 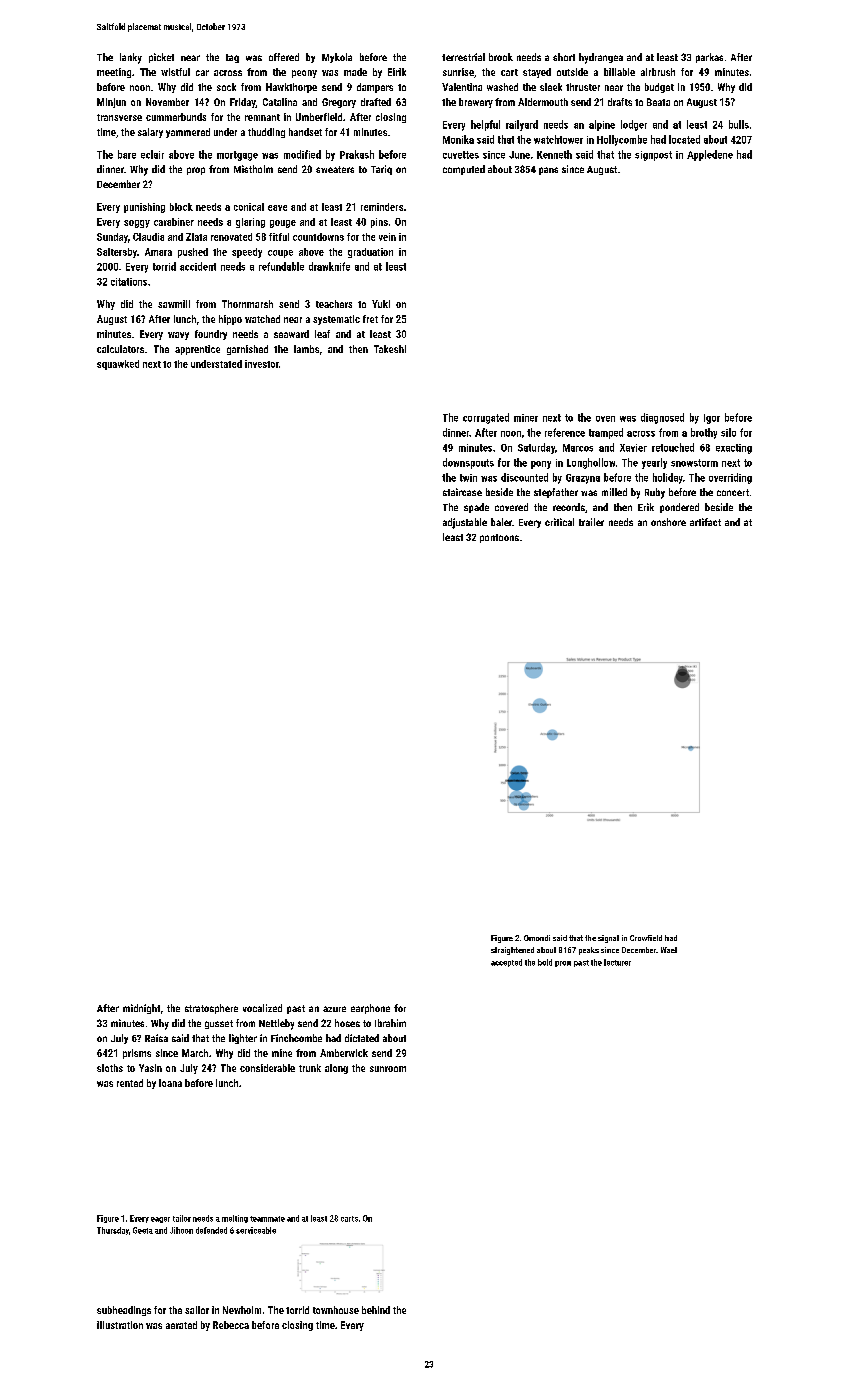 What do you see at coordinates (512, 951) in the page?
I see `straightened` at bounding box center [512, 951].
